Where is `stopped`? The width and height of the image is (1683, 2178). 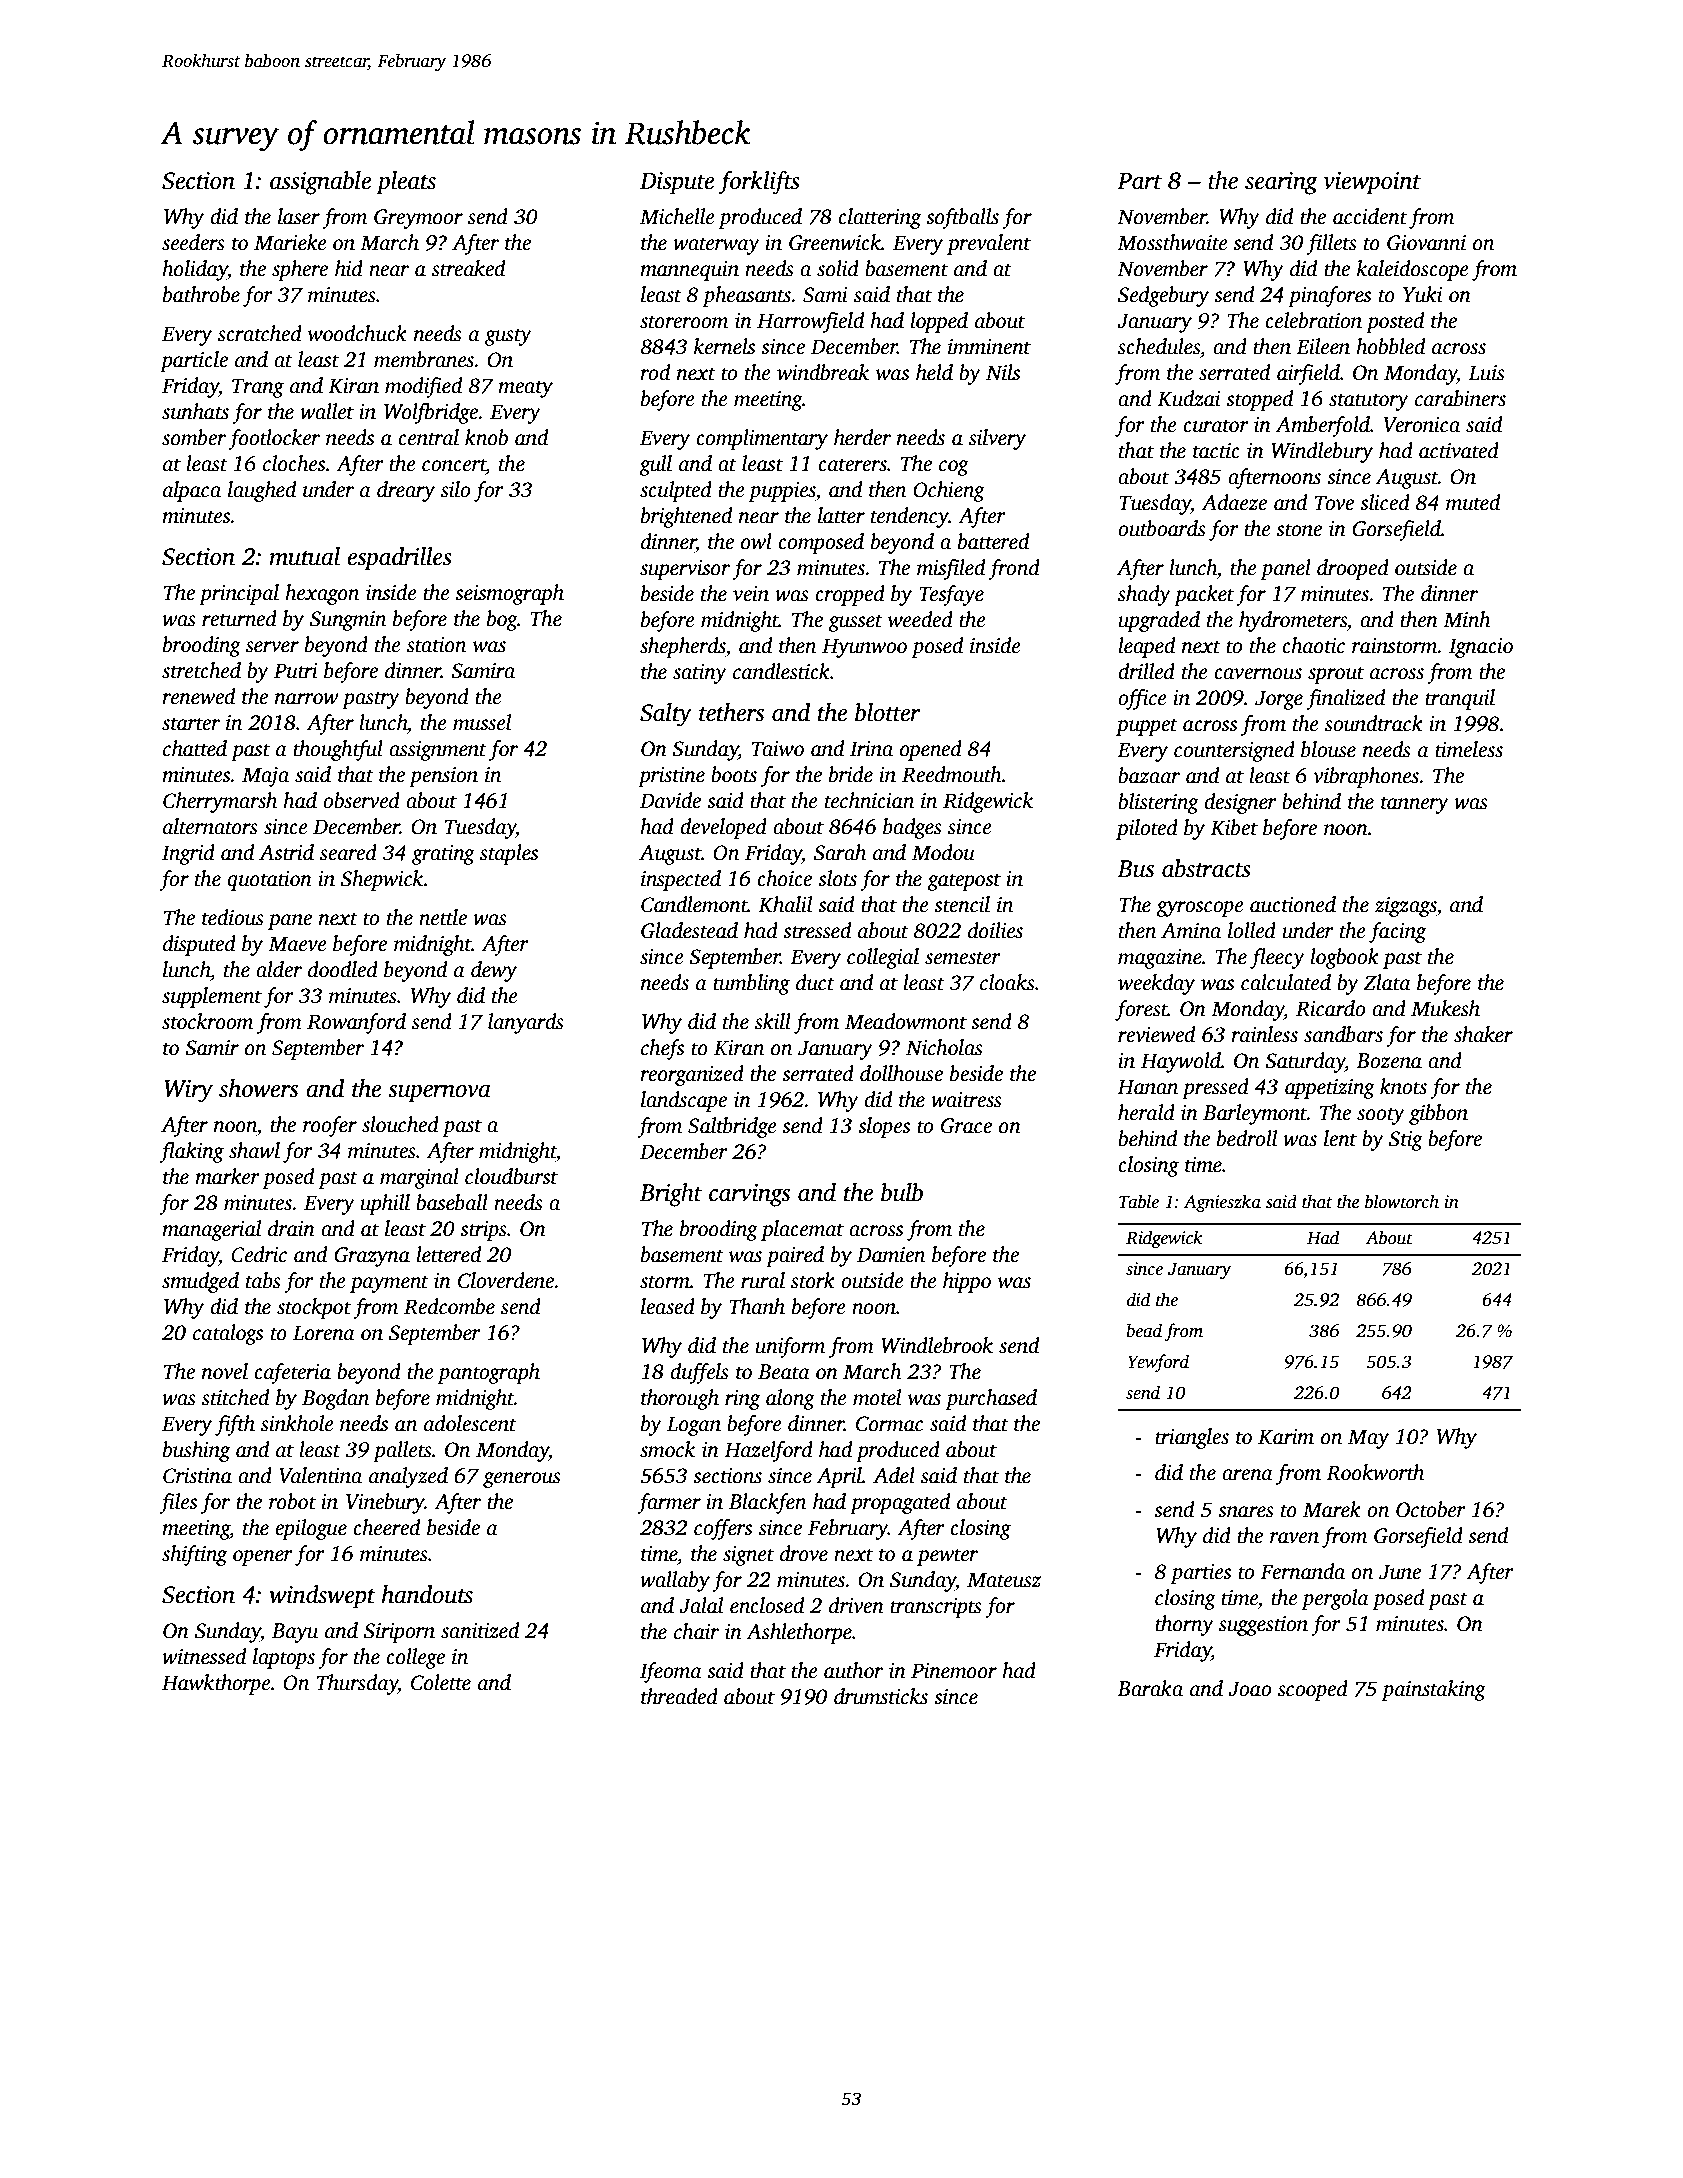
stopped is located at coordinates (1259, 400).
